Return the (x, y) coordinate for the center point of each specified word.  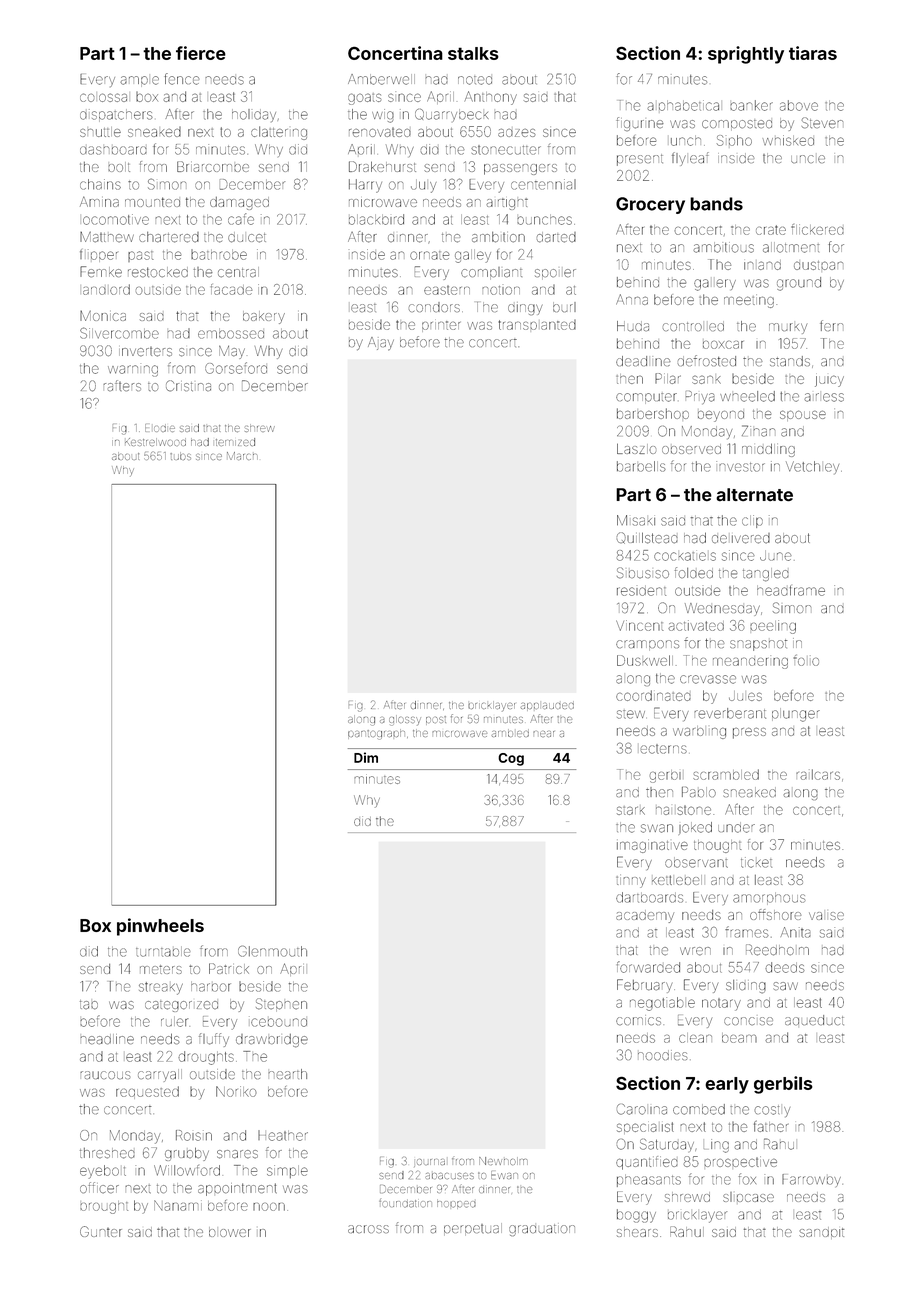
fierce (201, 53)
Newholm (503, 1161)
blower (230, 1232)
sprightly (746, 55)
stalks (473, 53)
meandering (750, 663)
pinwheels (160, 927)
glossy (405, 720)
